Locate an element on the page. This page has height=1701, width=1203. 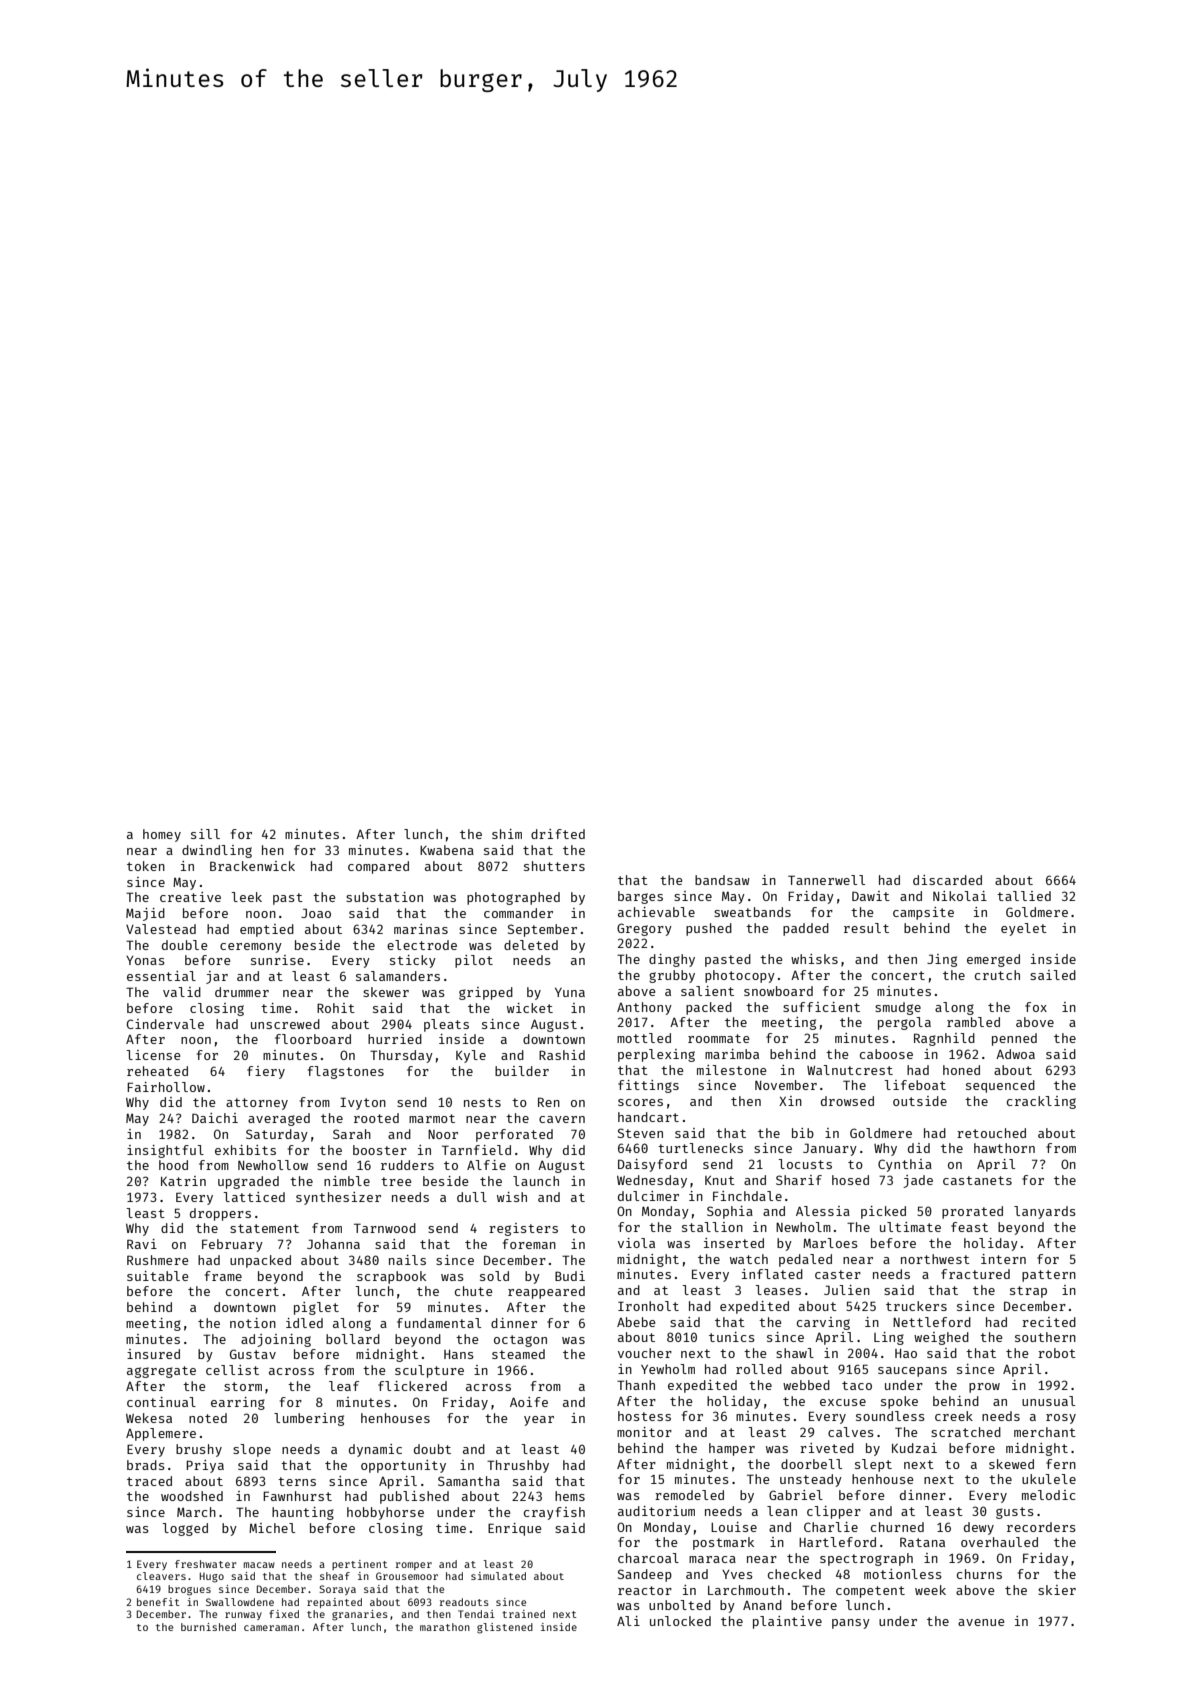
Julien is located at coordinates (847, 1290).
